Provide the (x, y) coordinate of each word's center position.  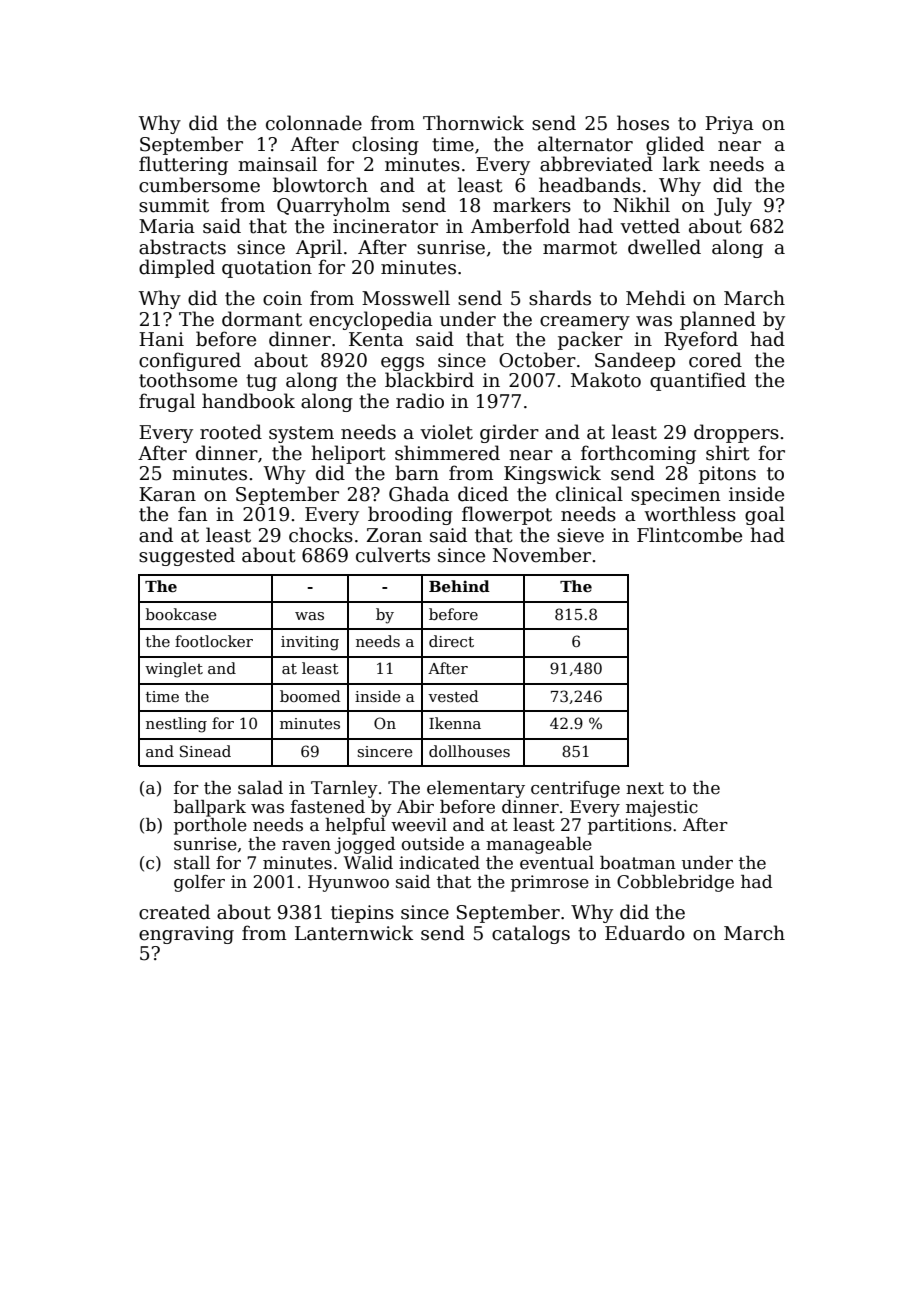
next (645, 788)
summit (174, 205)
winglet (174, 670)
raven (306, 846)
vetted (650, 226)
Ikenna (455, 723)
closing (385, 145)
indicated (439, 863)
